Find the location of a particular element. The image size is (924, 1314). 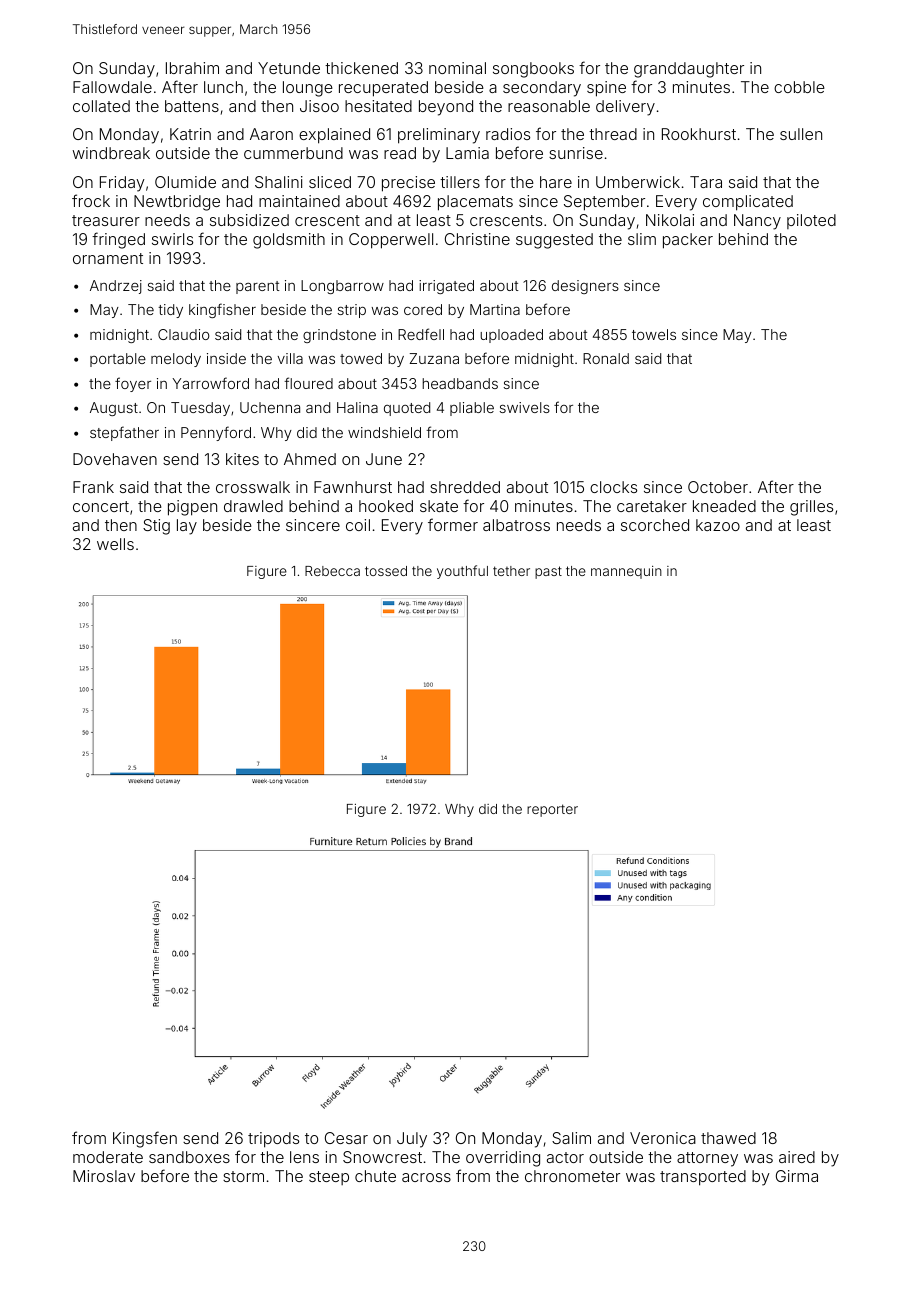

granddaughter is located at coordinates (689, 70).
